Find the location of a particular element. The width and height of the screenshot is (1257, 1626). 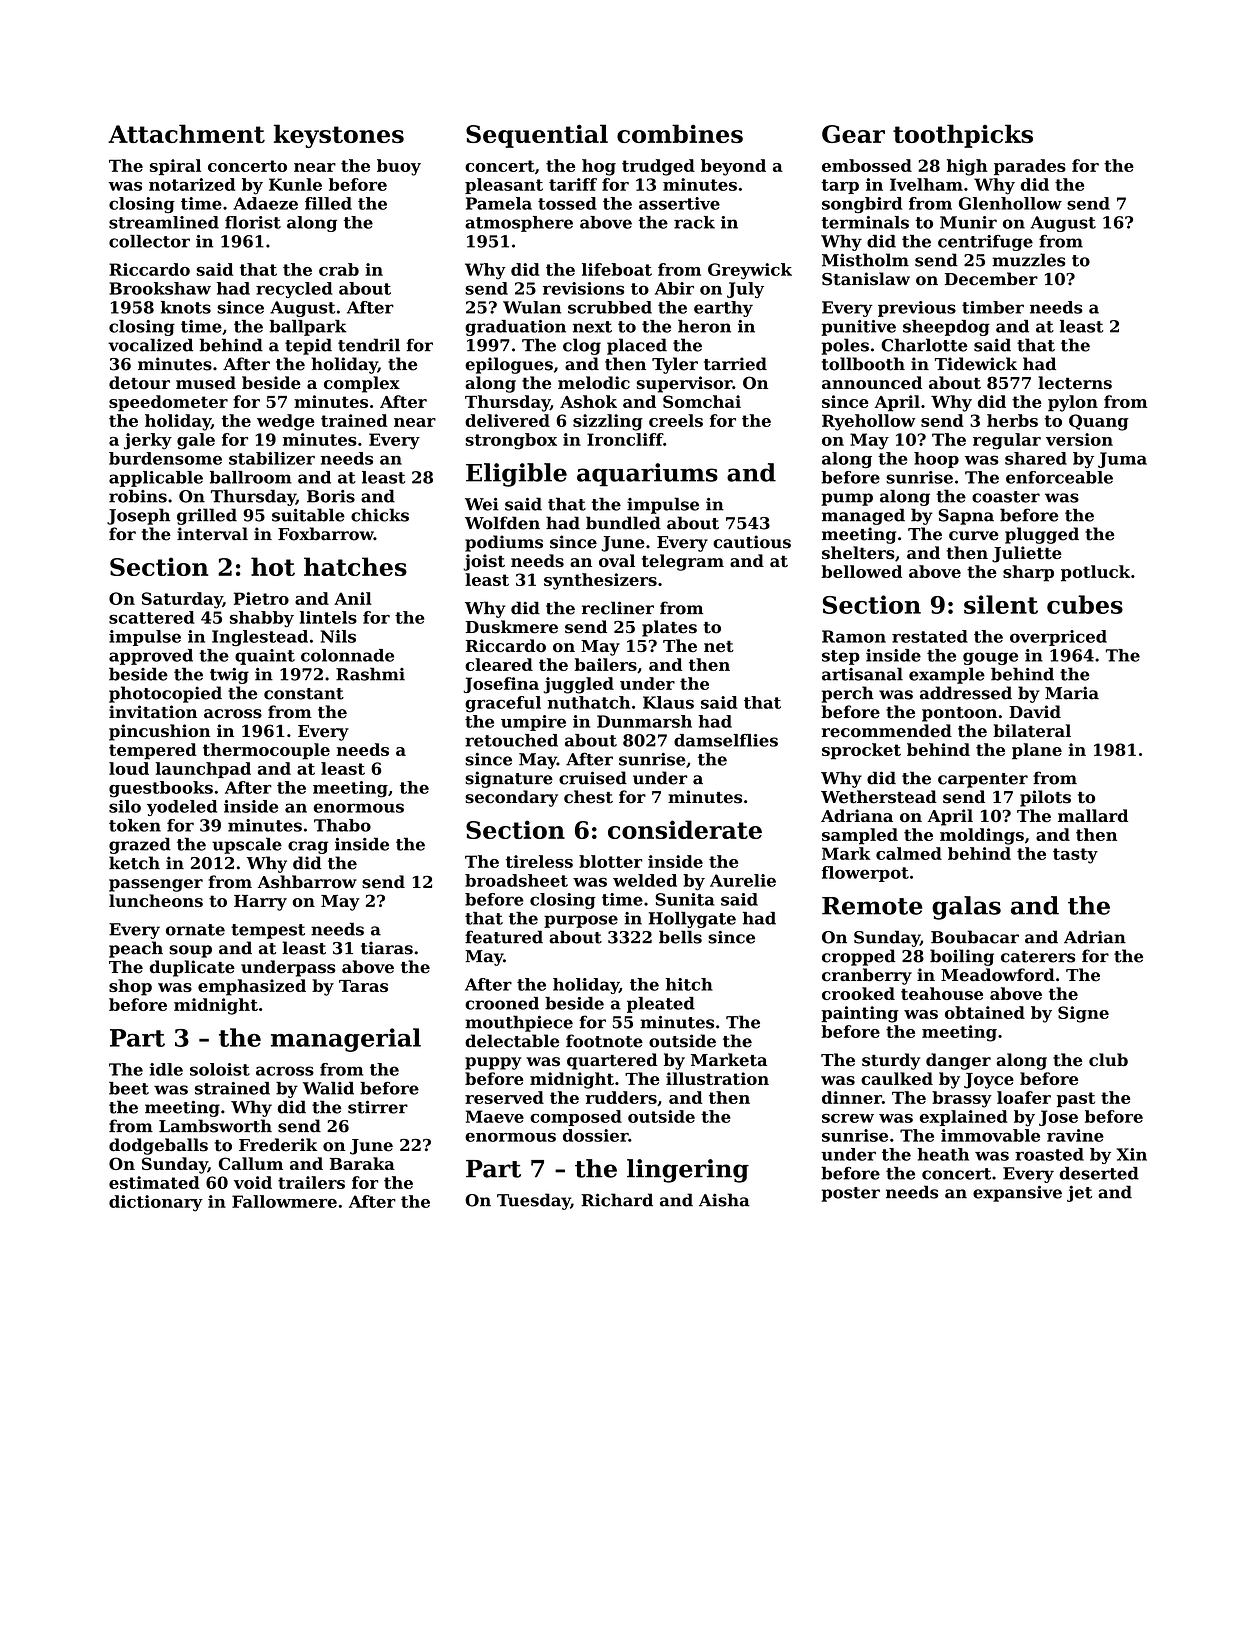

jet is located at coordinates (1079, 1194).
